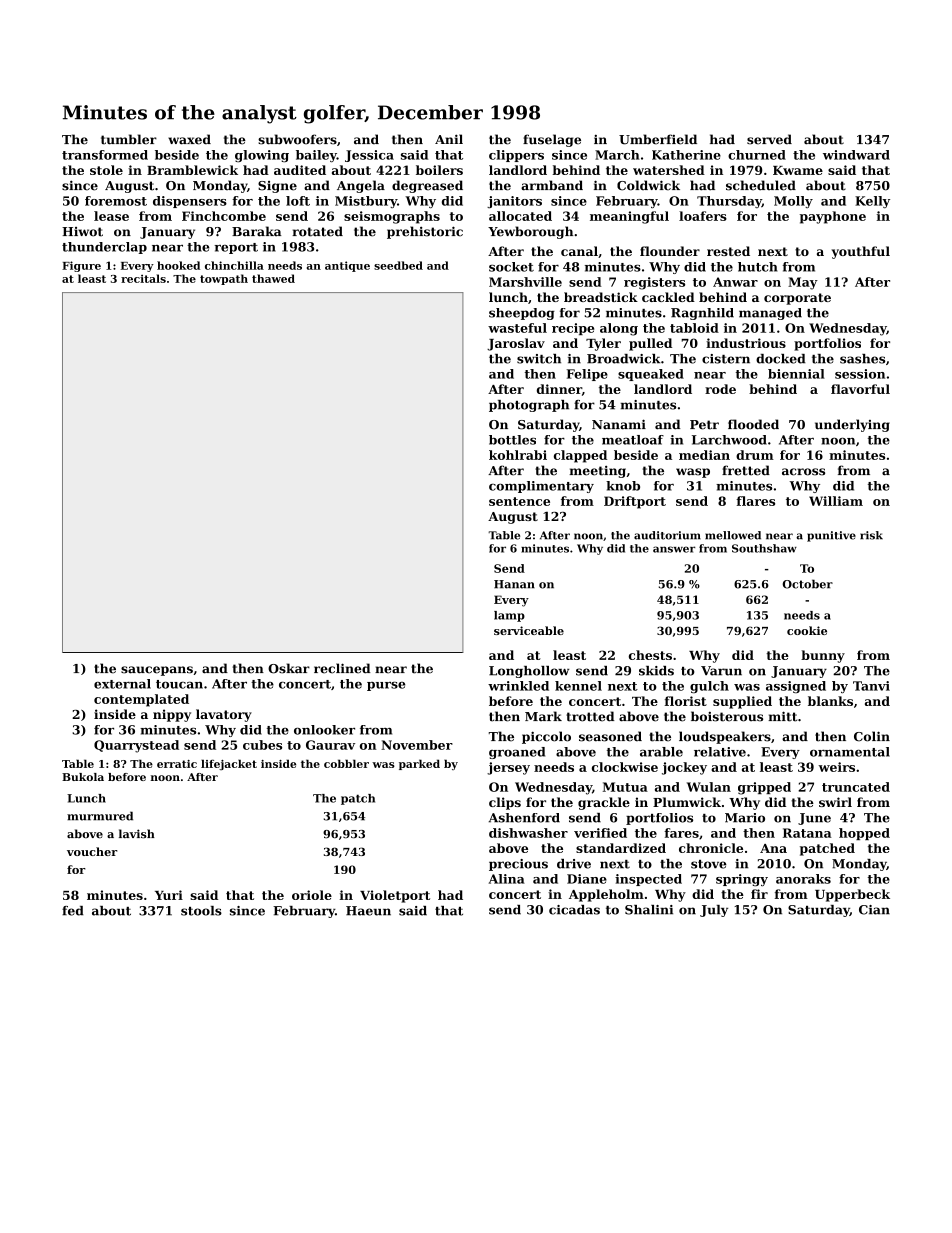 The height and width of the screenshot is (1233, 952). Describe the element at coordinates (871, 686) in the screenshot. I see `Tanvi` at that location.
